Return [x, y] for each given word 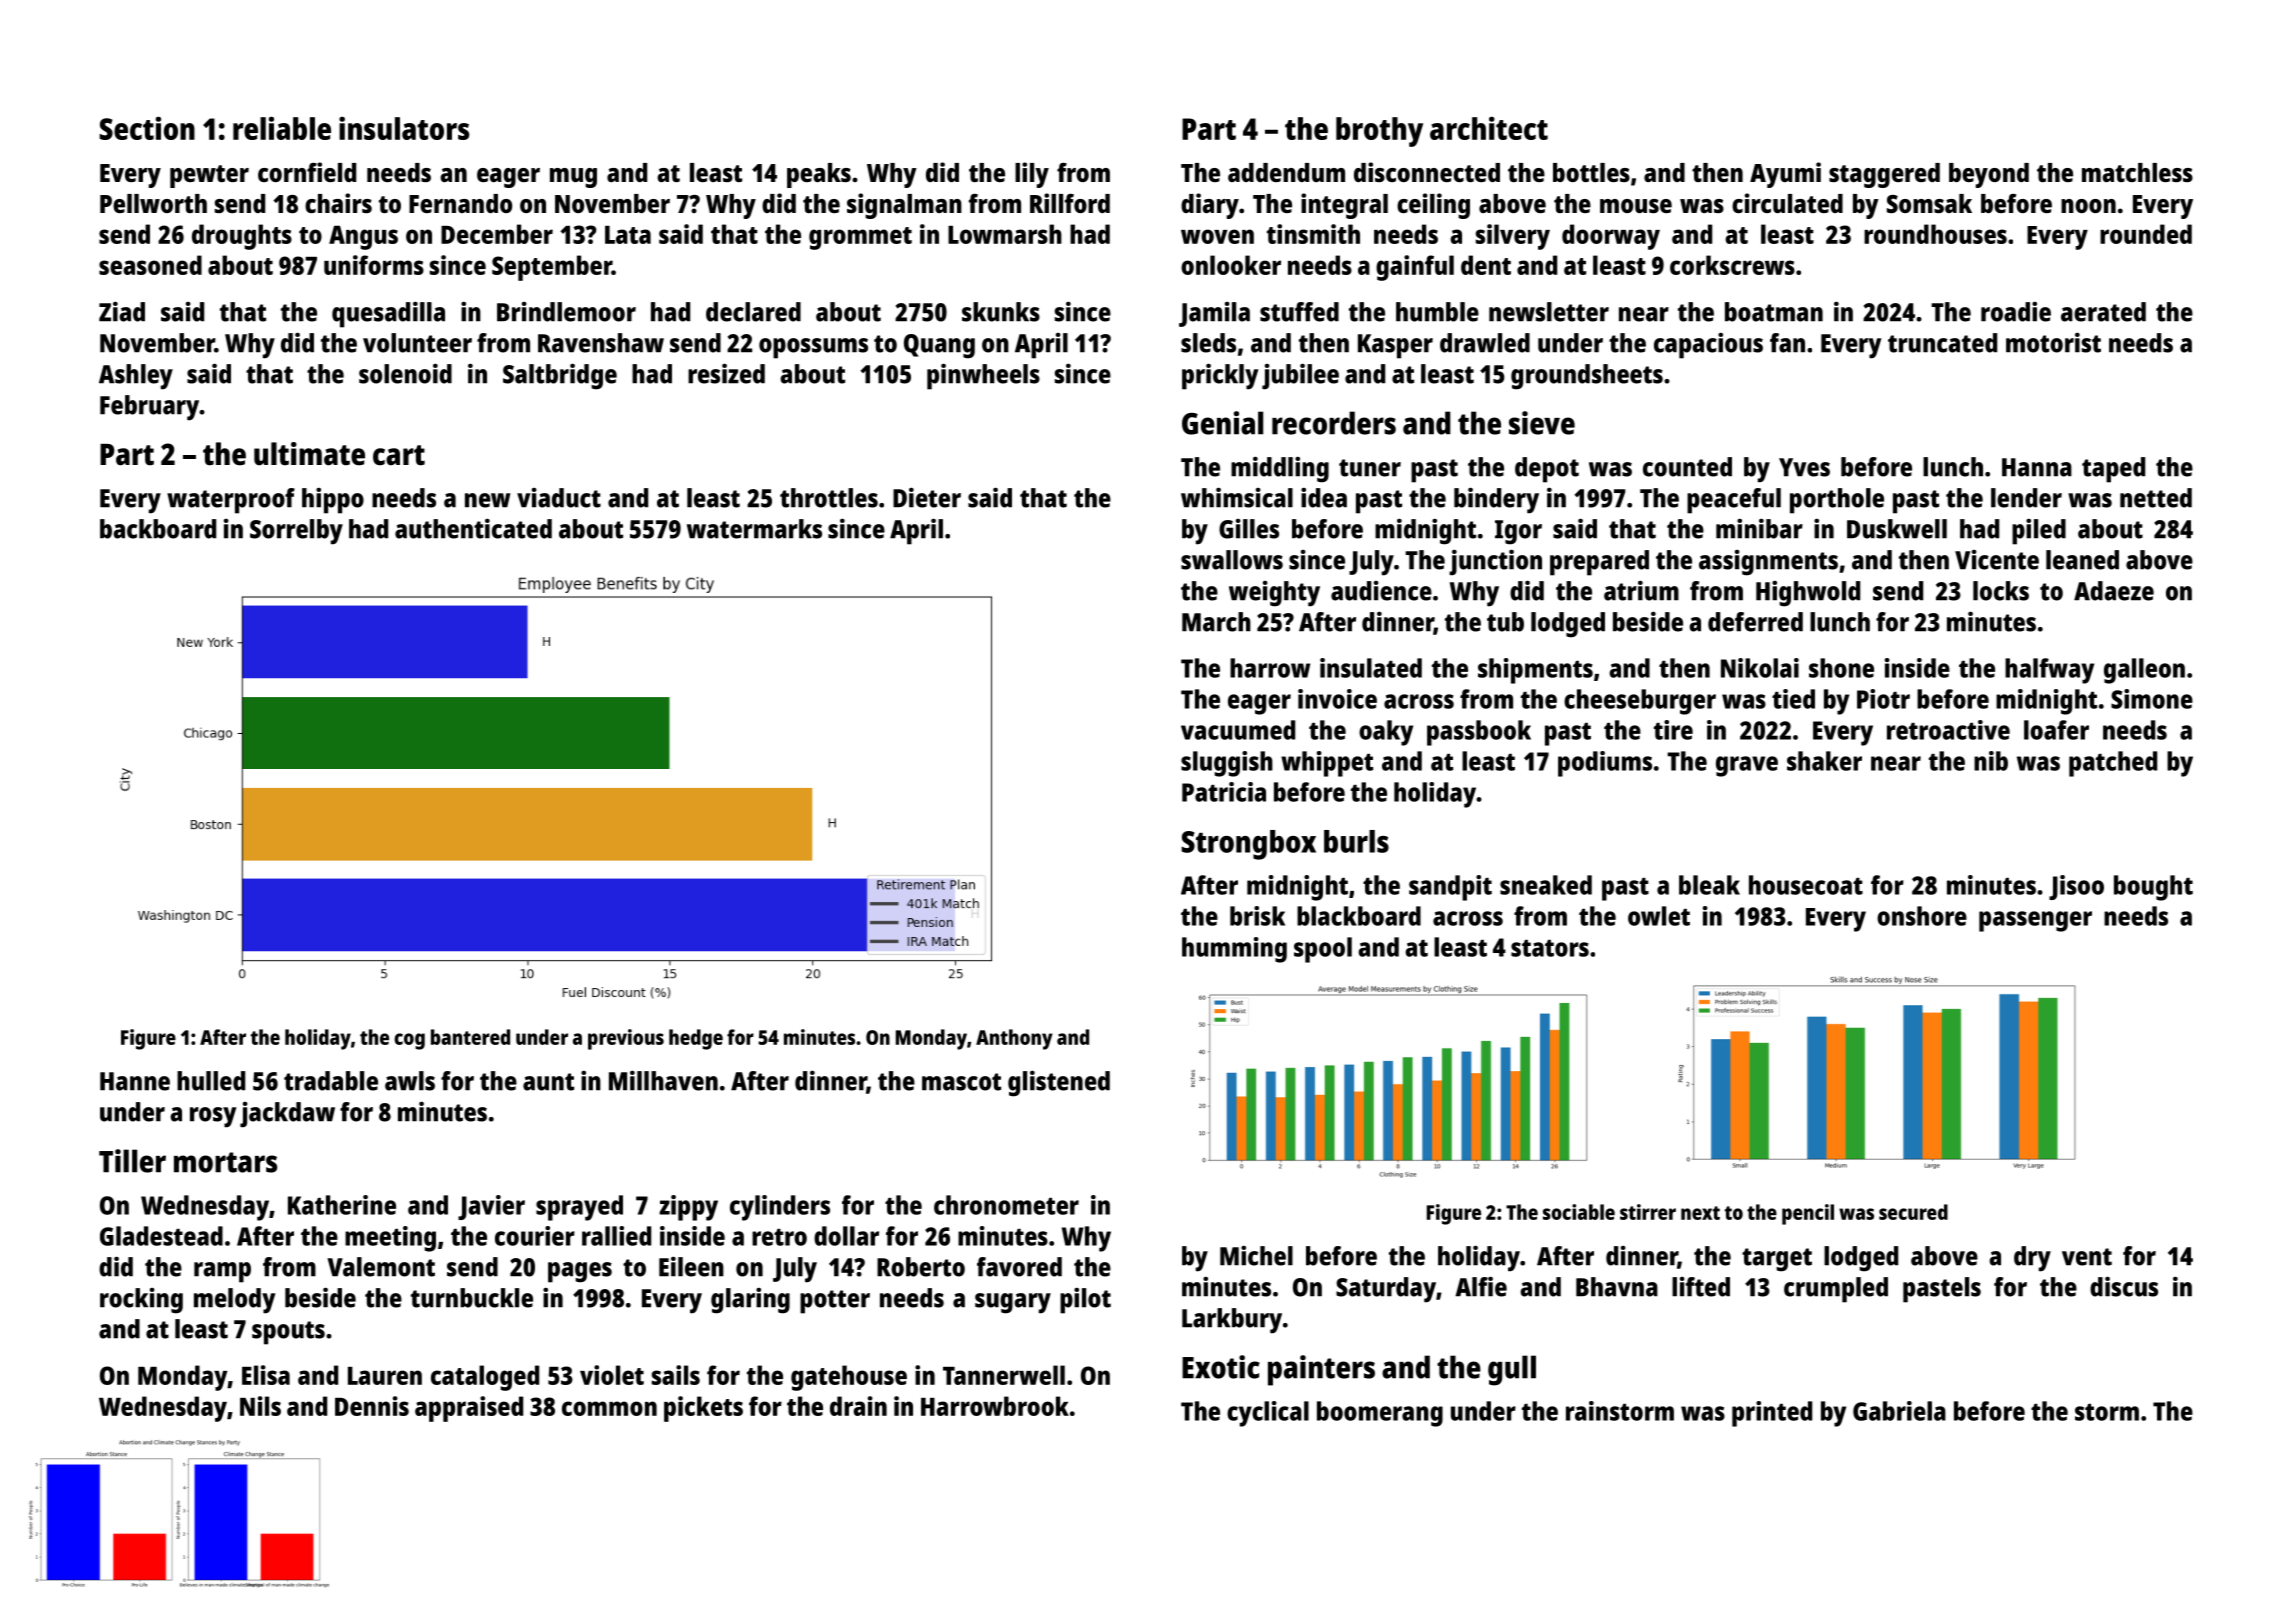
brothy [1379, 132]
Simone [2152, 699]
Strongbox [1248, 845]
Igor [1518, 532]
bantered [470, 1037]
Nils [260, 1406]
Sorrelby [296, 532]
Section [147, 128]
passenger [2035, 921]
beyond [1989, 175]
